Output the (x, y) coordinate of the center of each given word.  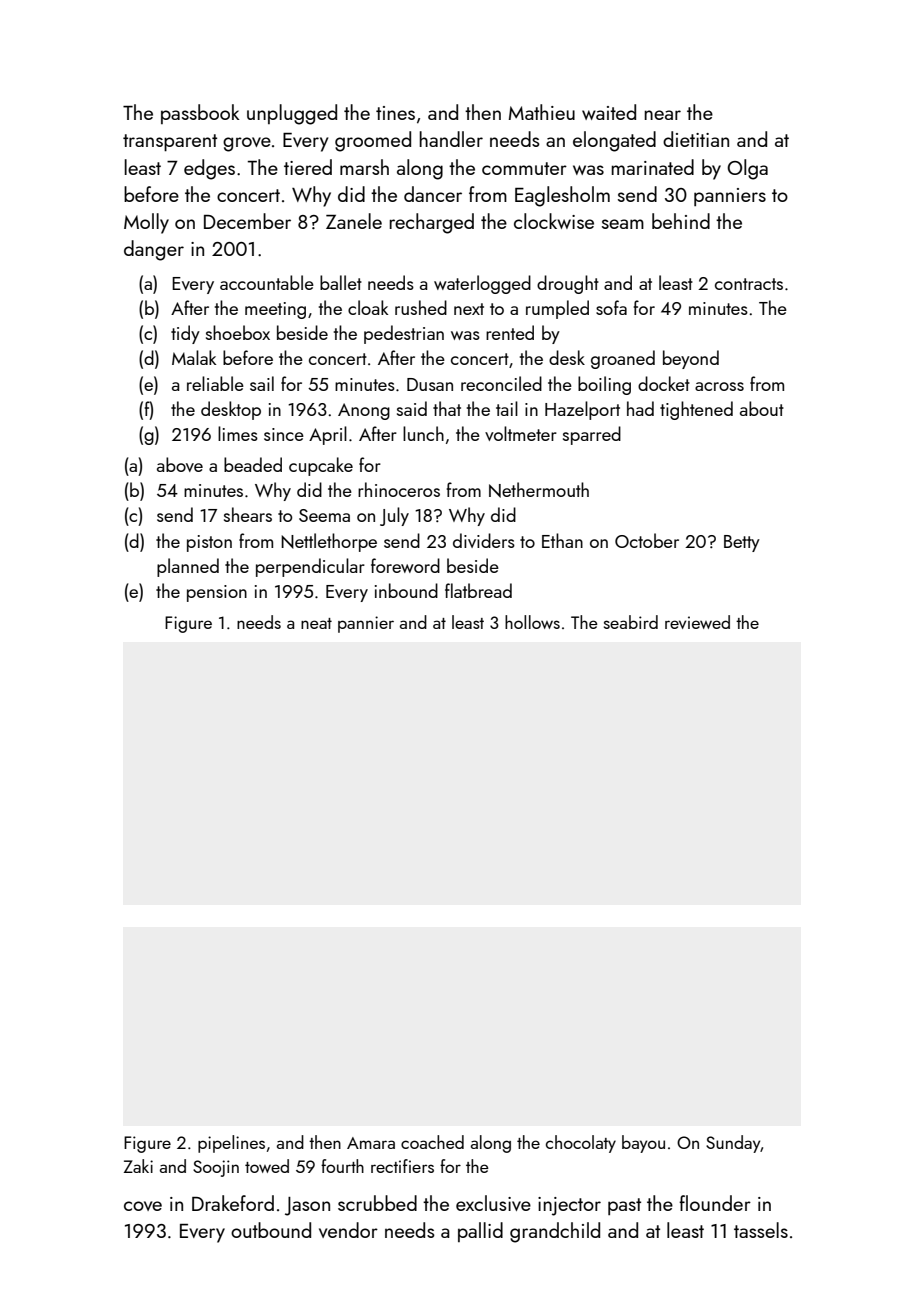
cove (143, 1206)
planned (188, 567)
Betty (742, 543)
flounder (715, 1203)
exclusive (493, 1203)
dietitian (696, 139)
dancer (433, 194)
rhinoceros (399, 489)
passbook (200, 114)
